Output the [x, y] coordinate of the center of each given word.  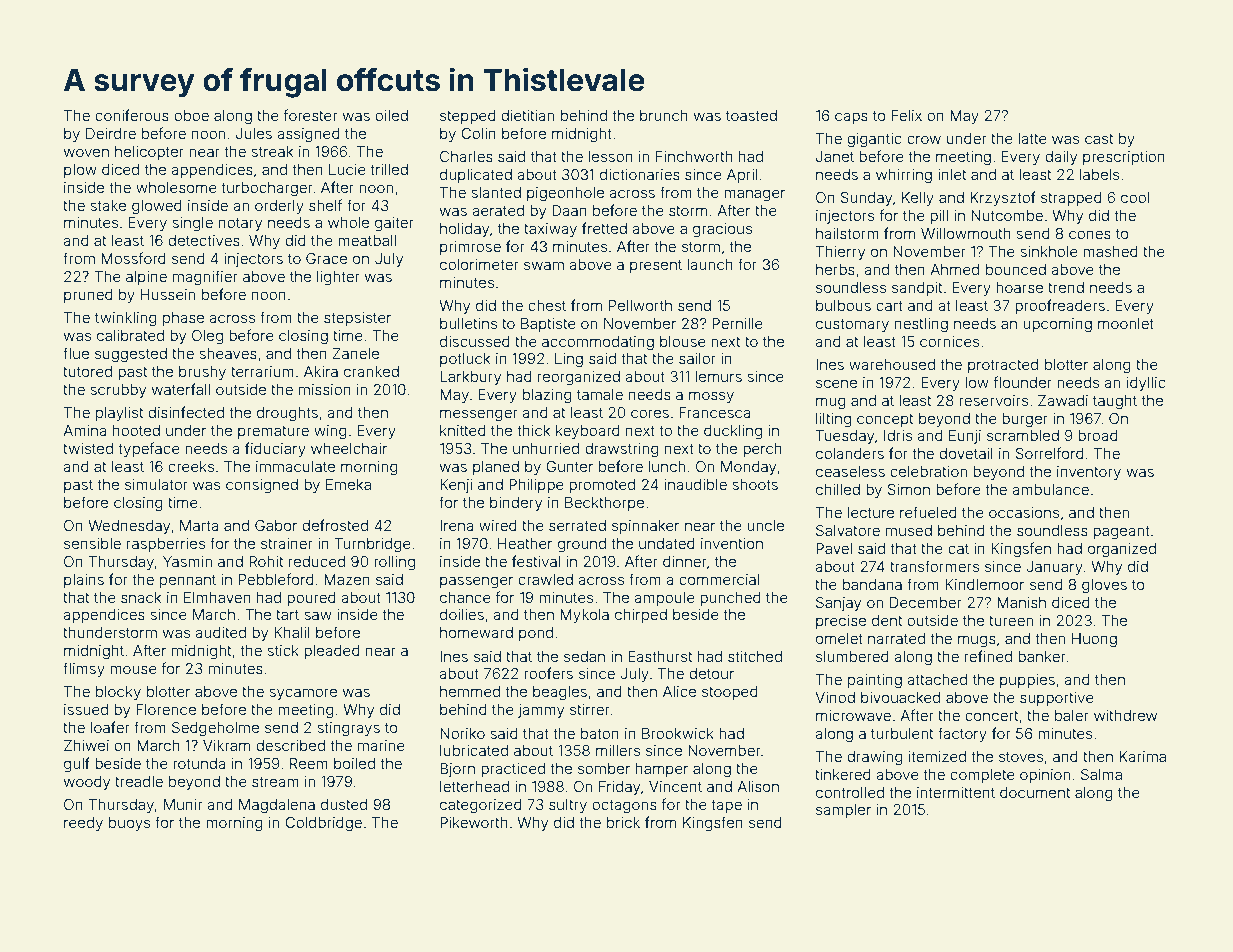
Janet [835, 156]
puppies [1027, 681]
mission [325, 389]
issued [86, 709]
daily [1061, 158]
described [290, 745]
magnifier [205, 278]
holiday [464, 230]
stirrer [590, 709]
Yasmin [187, 561]
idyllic [1146, 384]
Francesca [715, 412]
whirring [904, 176]
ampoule [665, 599]
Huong [1094, 640]
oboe [191, 115]
